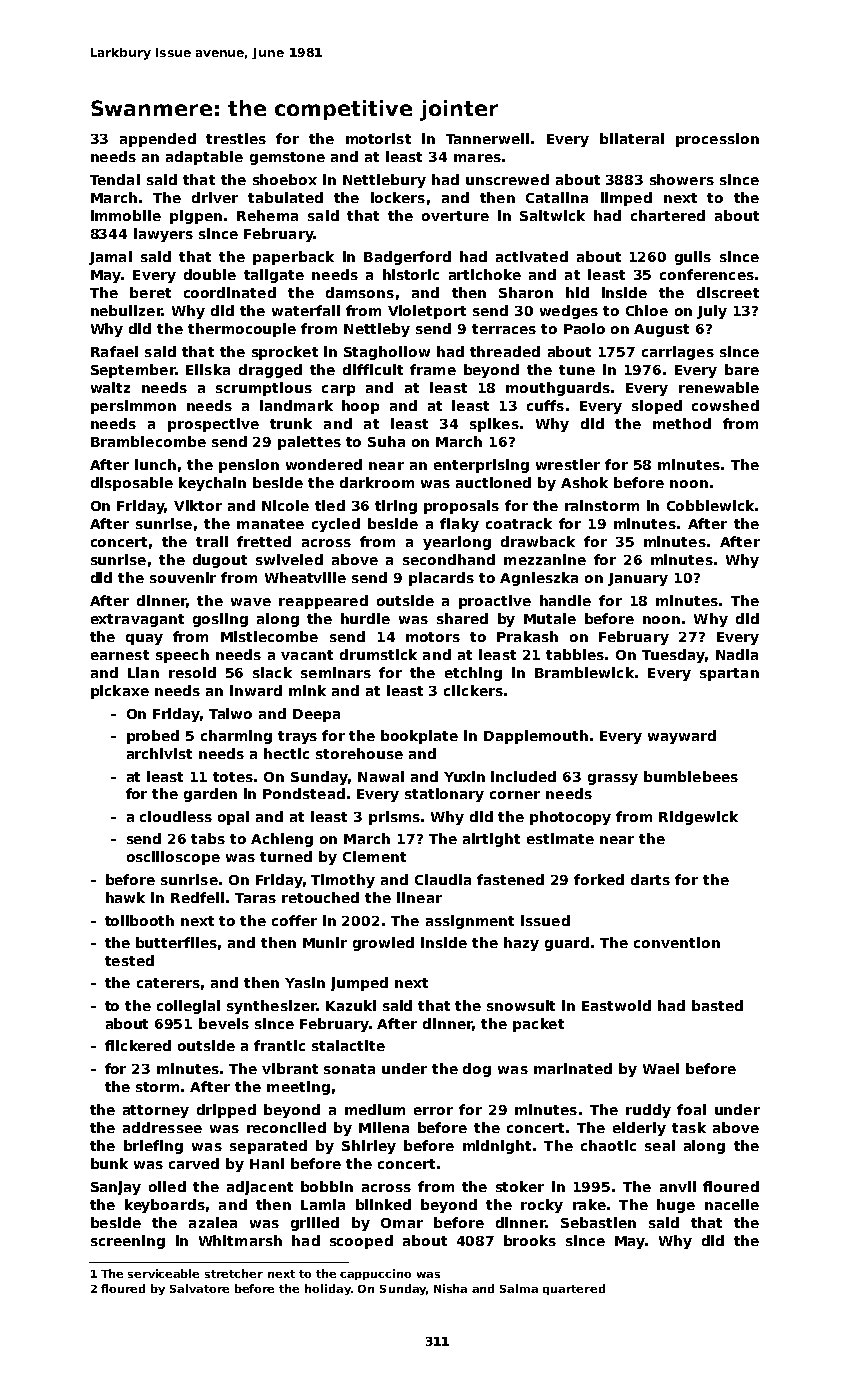  I want to click on archivist, so click(159, 753).
